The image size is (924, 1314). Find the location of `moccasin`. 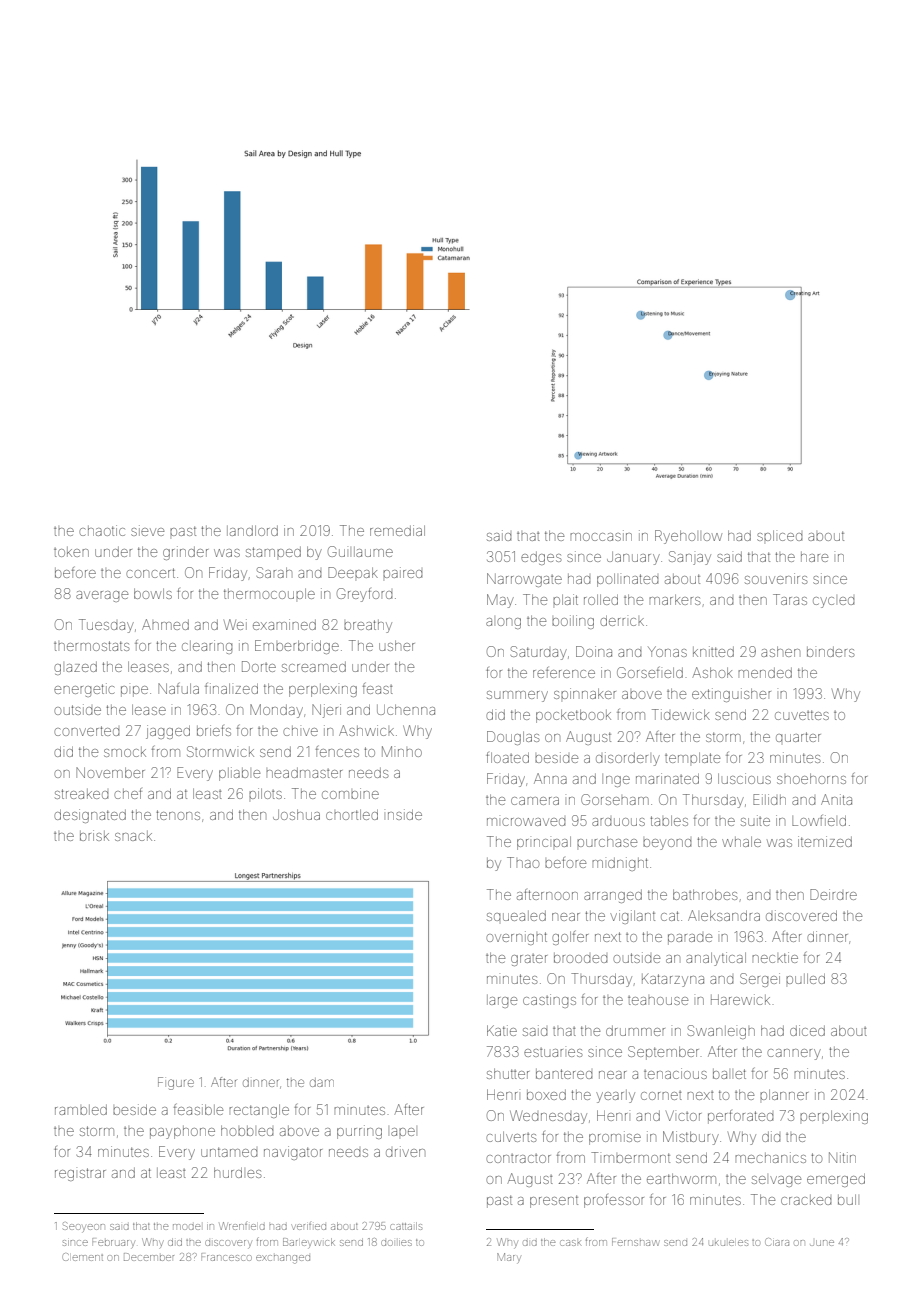

moccasin is located at coordinates (601, 535).
